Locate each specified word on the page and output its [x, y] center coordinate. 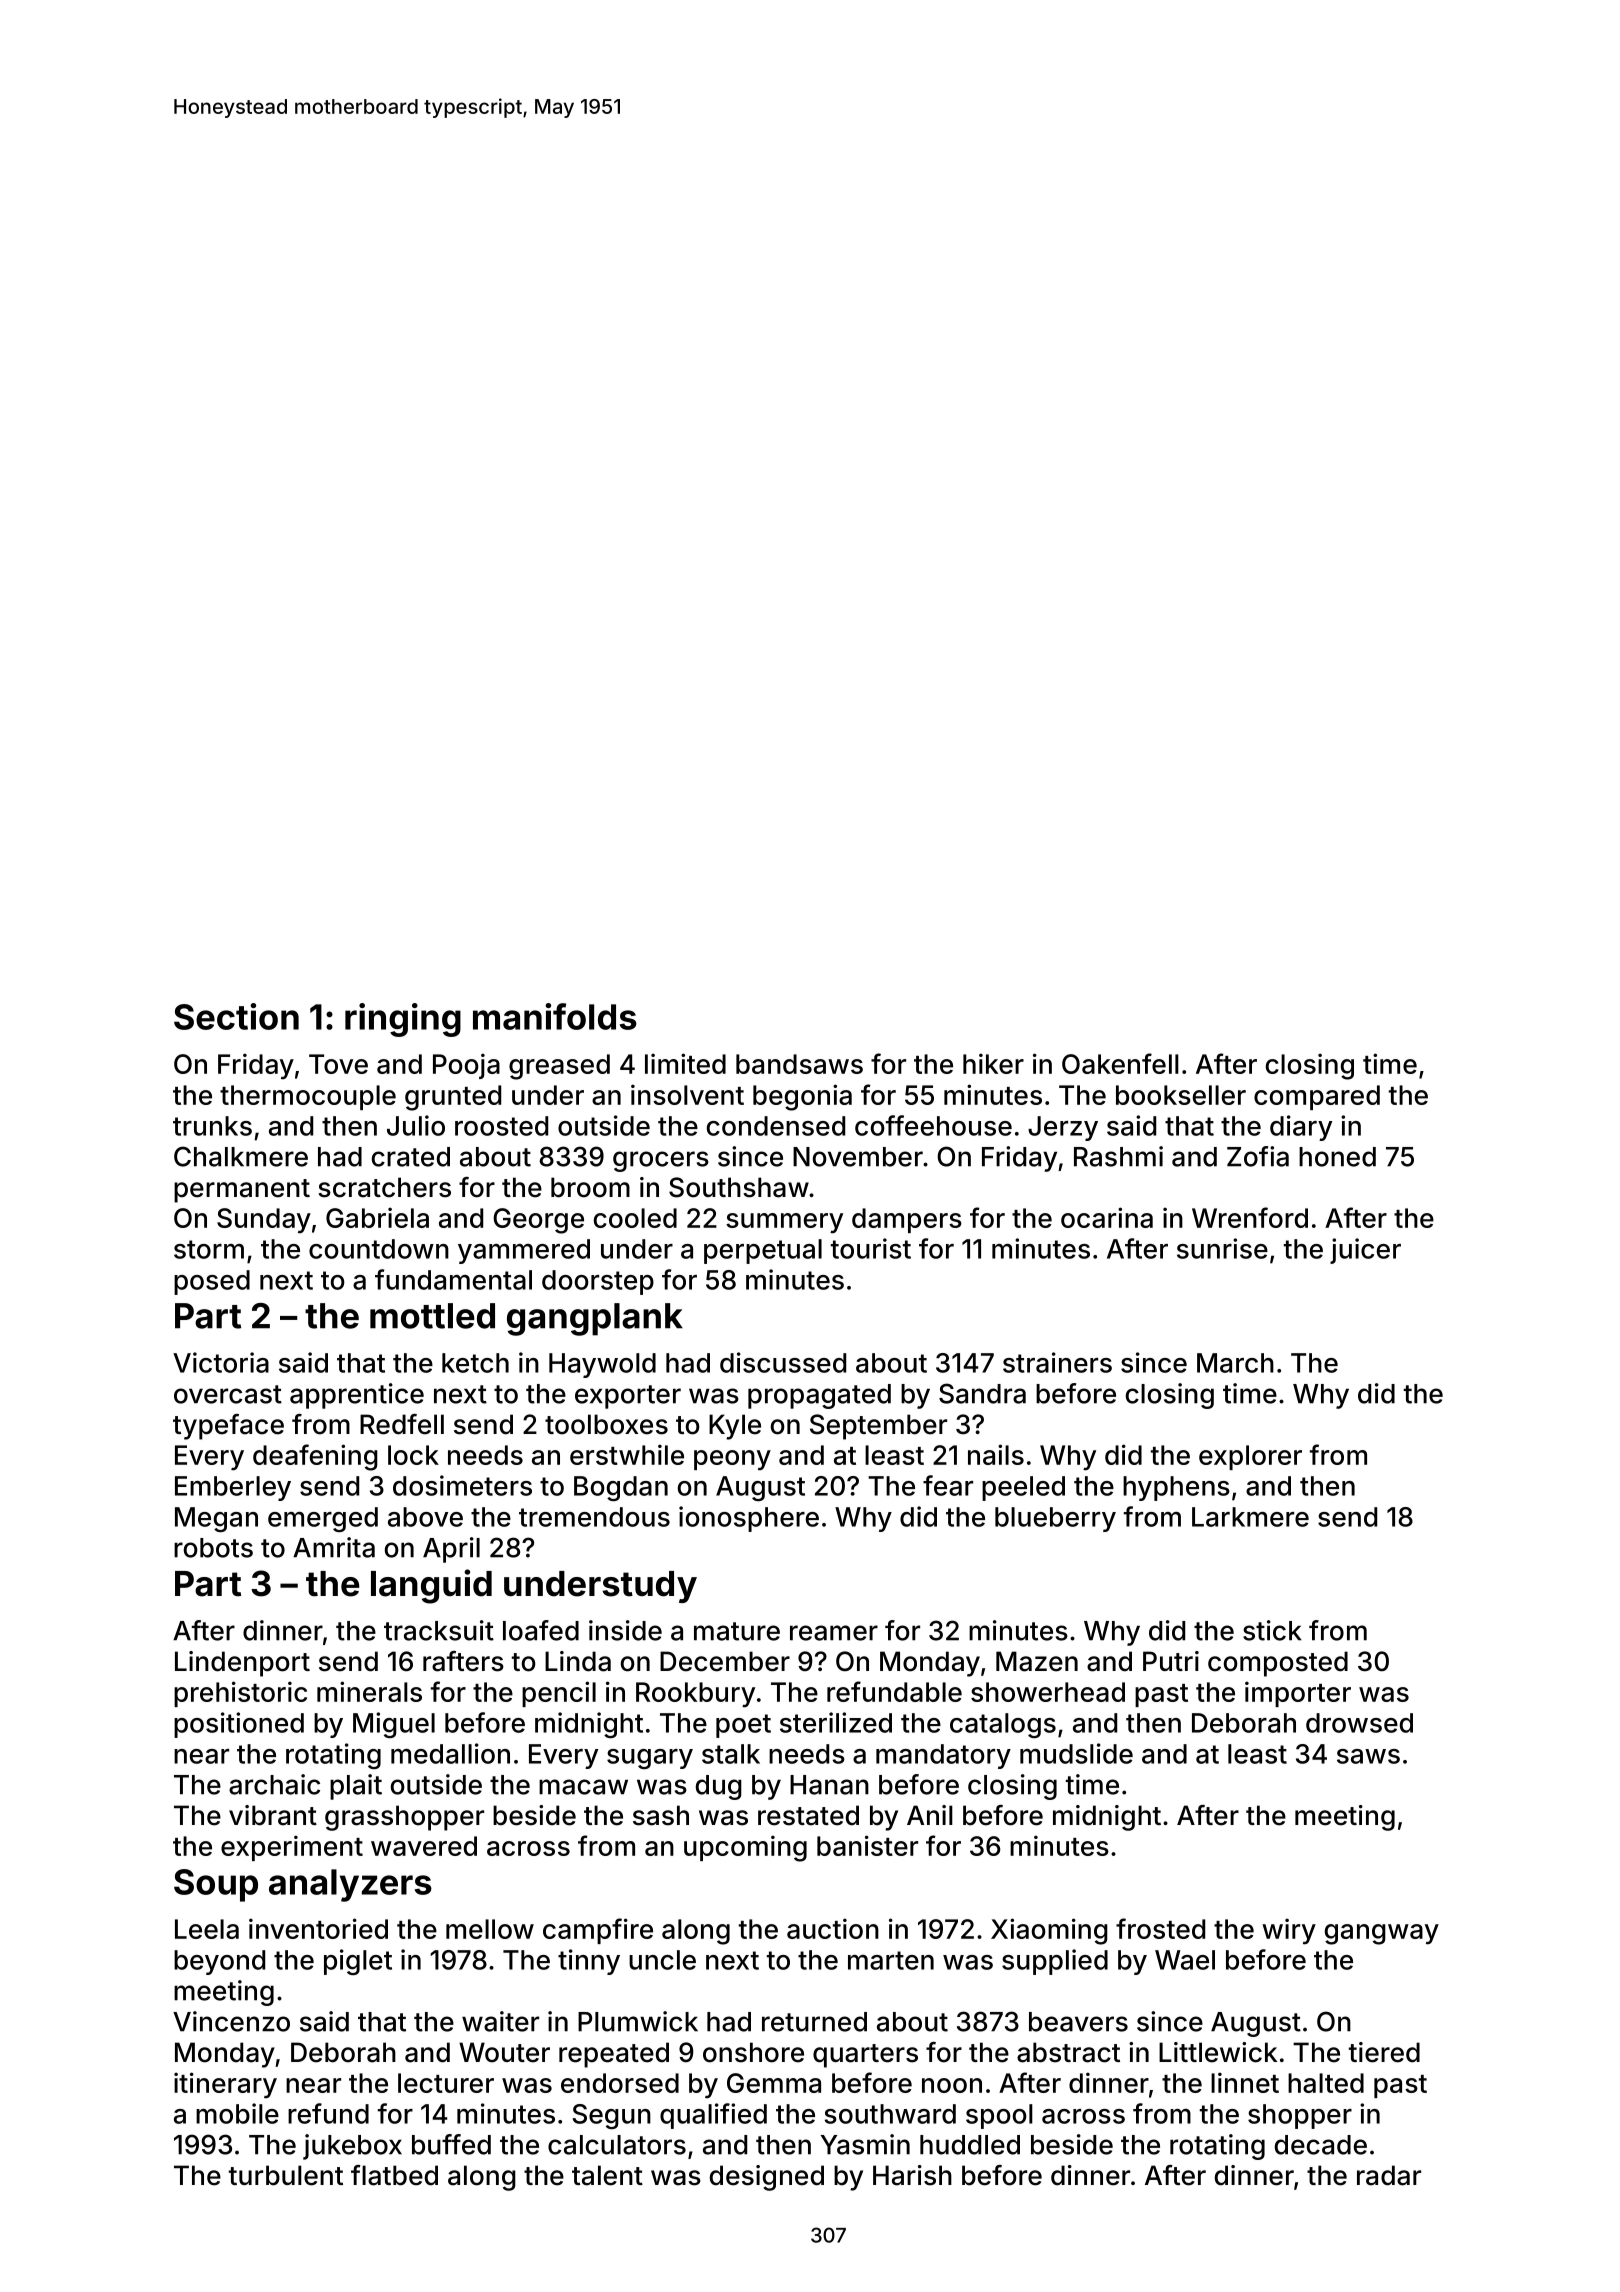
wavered [424, 1846]
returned [814, 2022]
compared [1317, 1097]
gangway [1382, 1934]
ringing [403, 1020]
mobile [237, 2113]
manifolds [555, 1016]
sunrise [1222, 1248]
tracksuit [439, 1630]
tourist [871, 1248]
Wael [1185, 1960]
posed [212, 1282]
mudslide [1076, 1753]
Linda [578, 1661]
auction [833, 1928]
